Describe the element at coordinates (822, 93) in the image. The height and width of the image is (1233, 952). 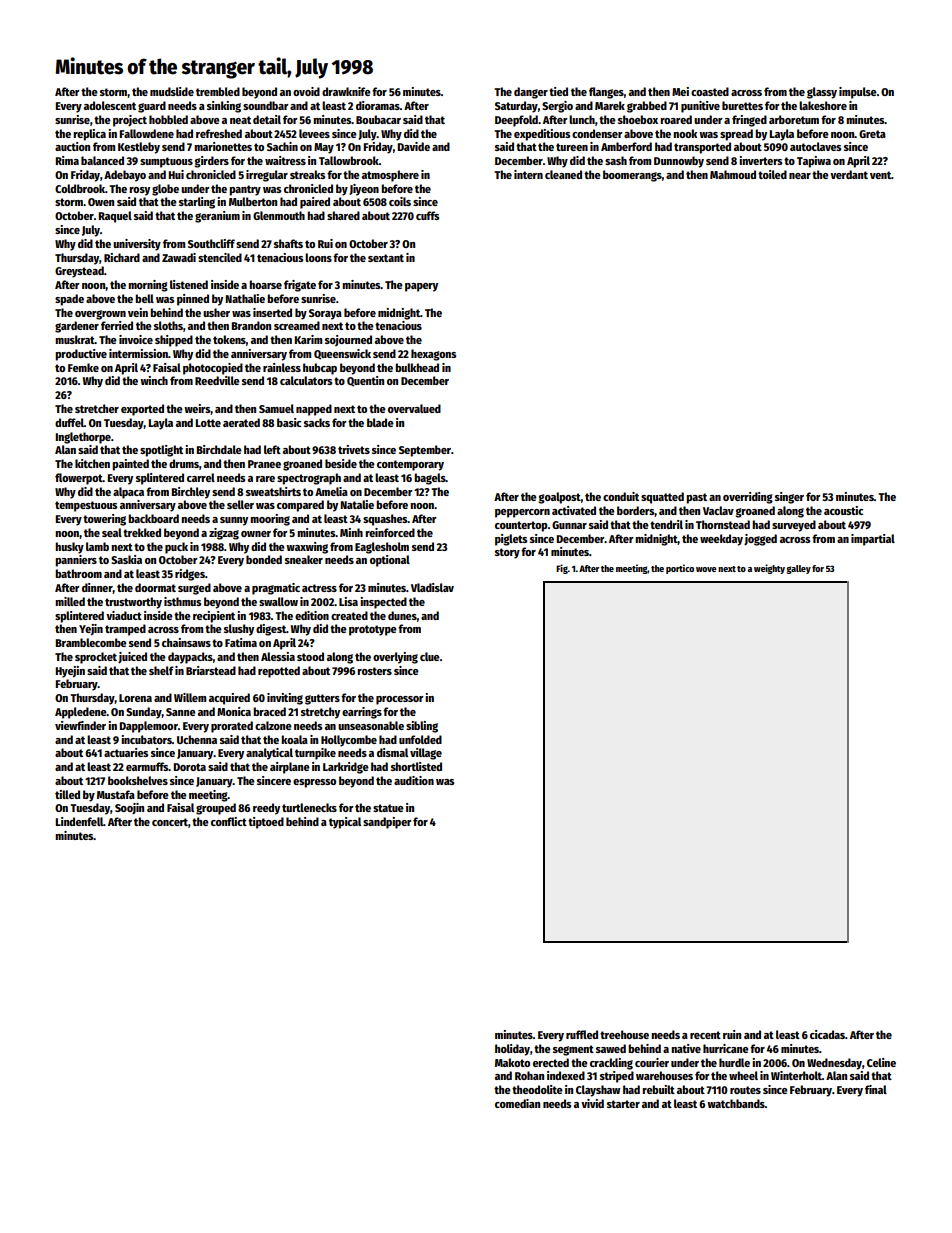
I see `glassy` at that location.
